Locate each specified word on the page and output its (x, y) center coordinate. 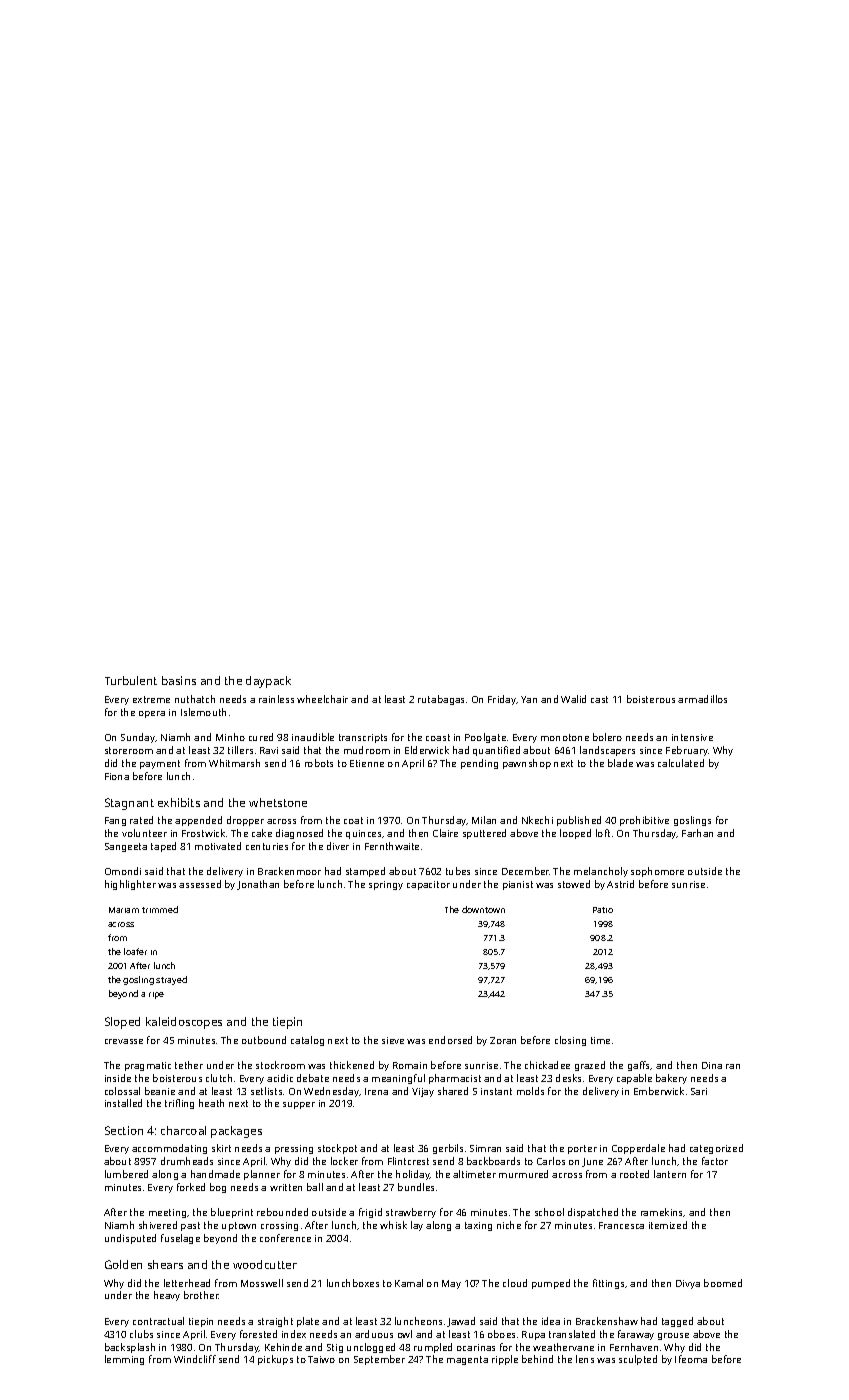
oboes (501, 1334)
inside (118, 1078)
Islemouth (203, 712)
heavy (167, 1296)
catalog (307, 1041)
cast (599, 699)
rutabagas (441, 700)
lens (585, 1359)
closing (570, 1041)
